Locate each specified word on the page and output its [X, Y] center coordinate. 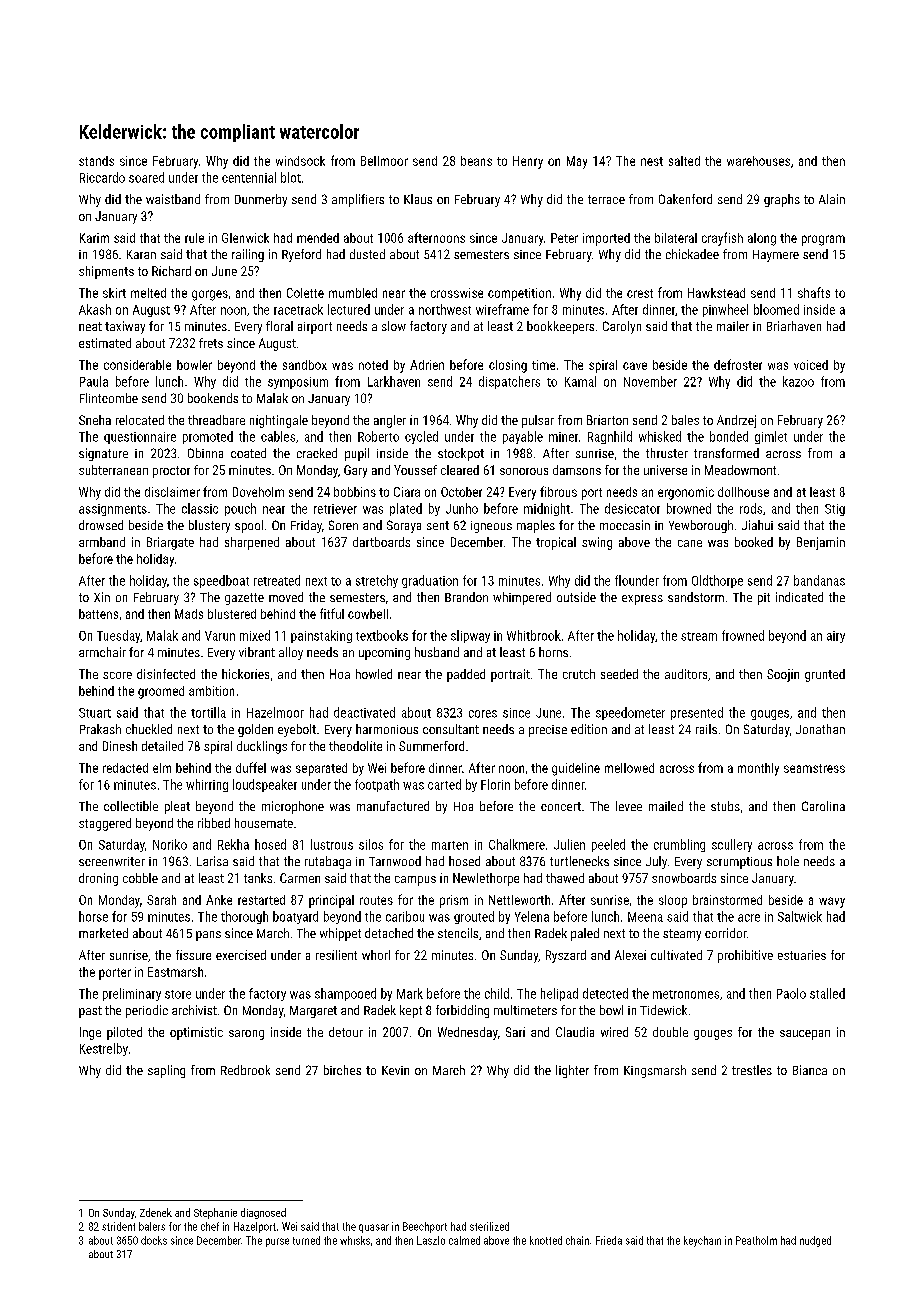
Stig [835, 510]
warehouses [758, 161]
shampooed [345, 994]
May [577, 162]
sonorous [524, 471]
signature [103, 454]
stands [96, 161]
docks [154, 1240]
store [178, 994]
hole [788, 861]
